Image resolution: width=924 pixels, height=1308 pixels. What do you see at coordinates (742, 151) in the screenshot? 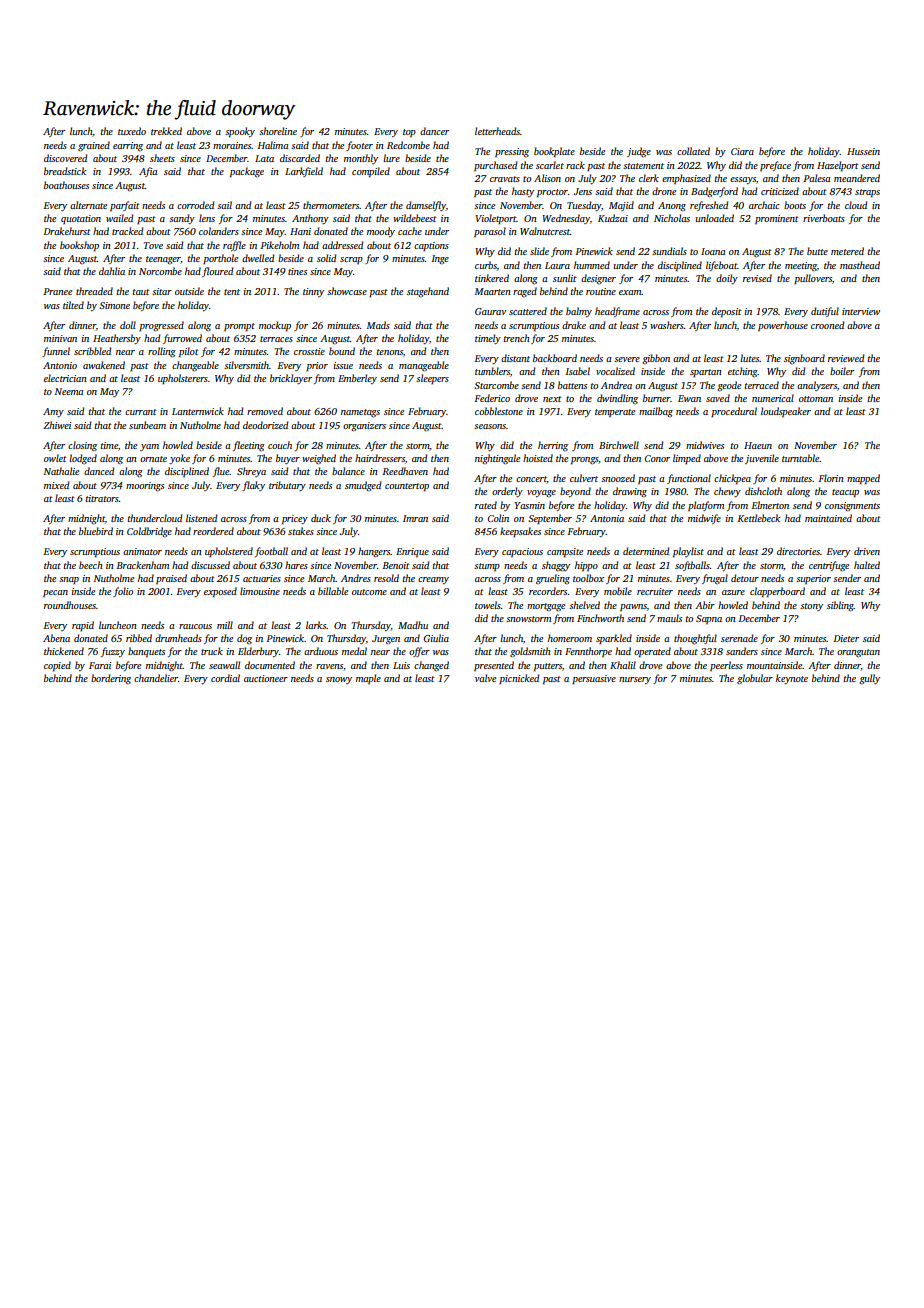
I see `Ciara` at bounding box center [742, 151].
